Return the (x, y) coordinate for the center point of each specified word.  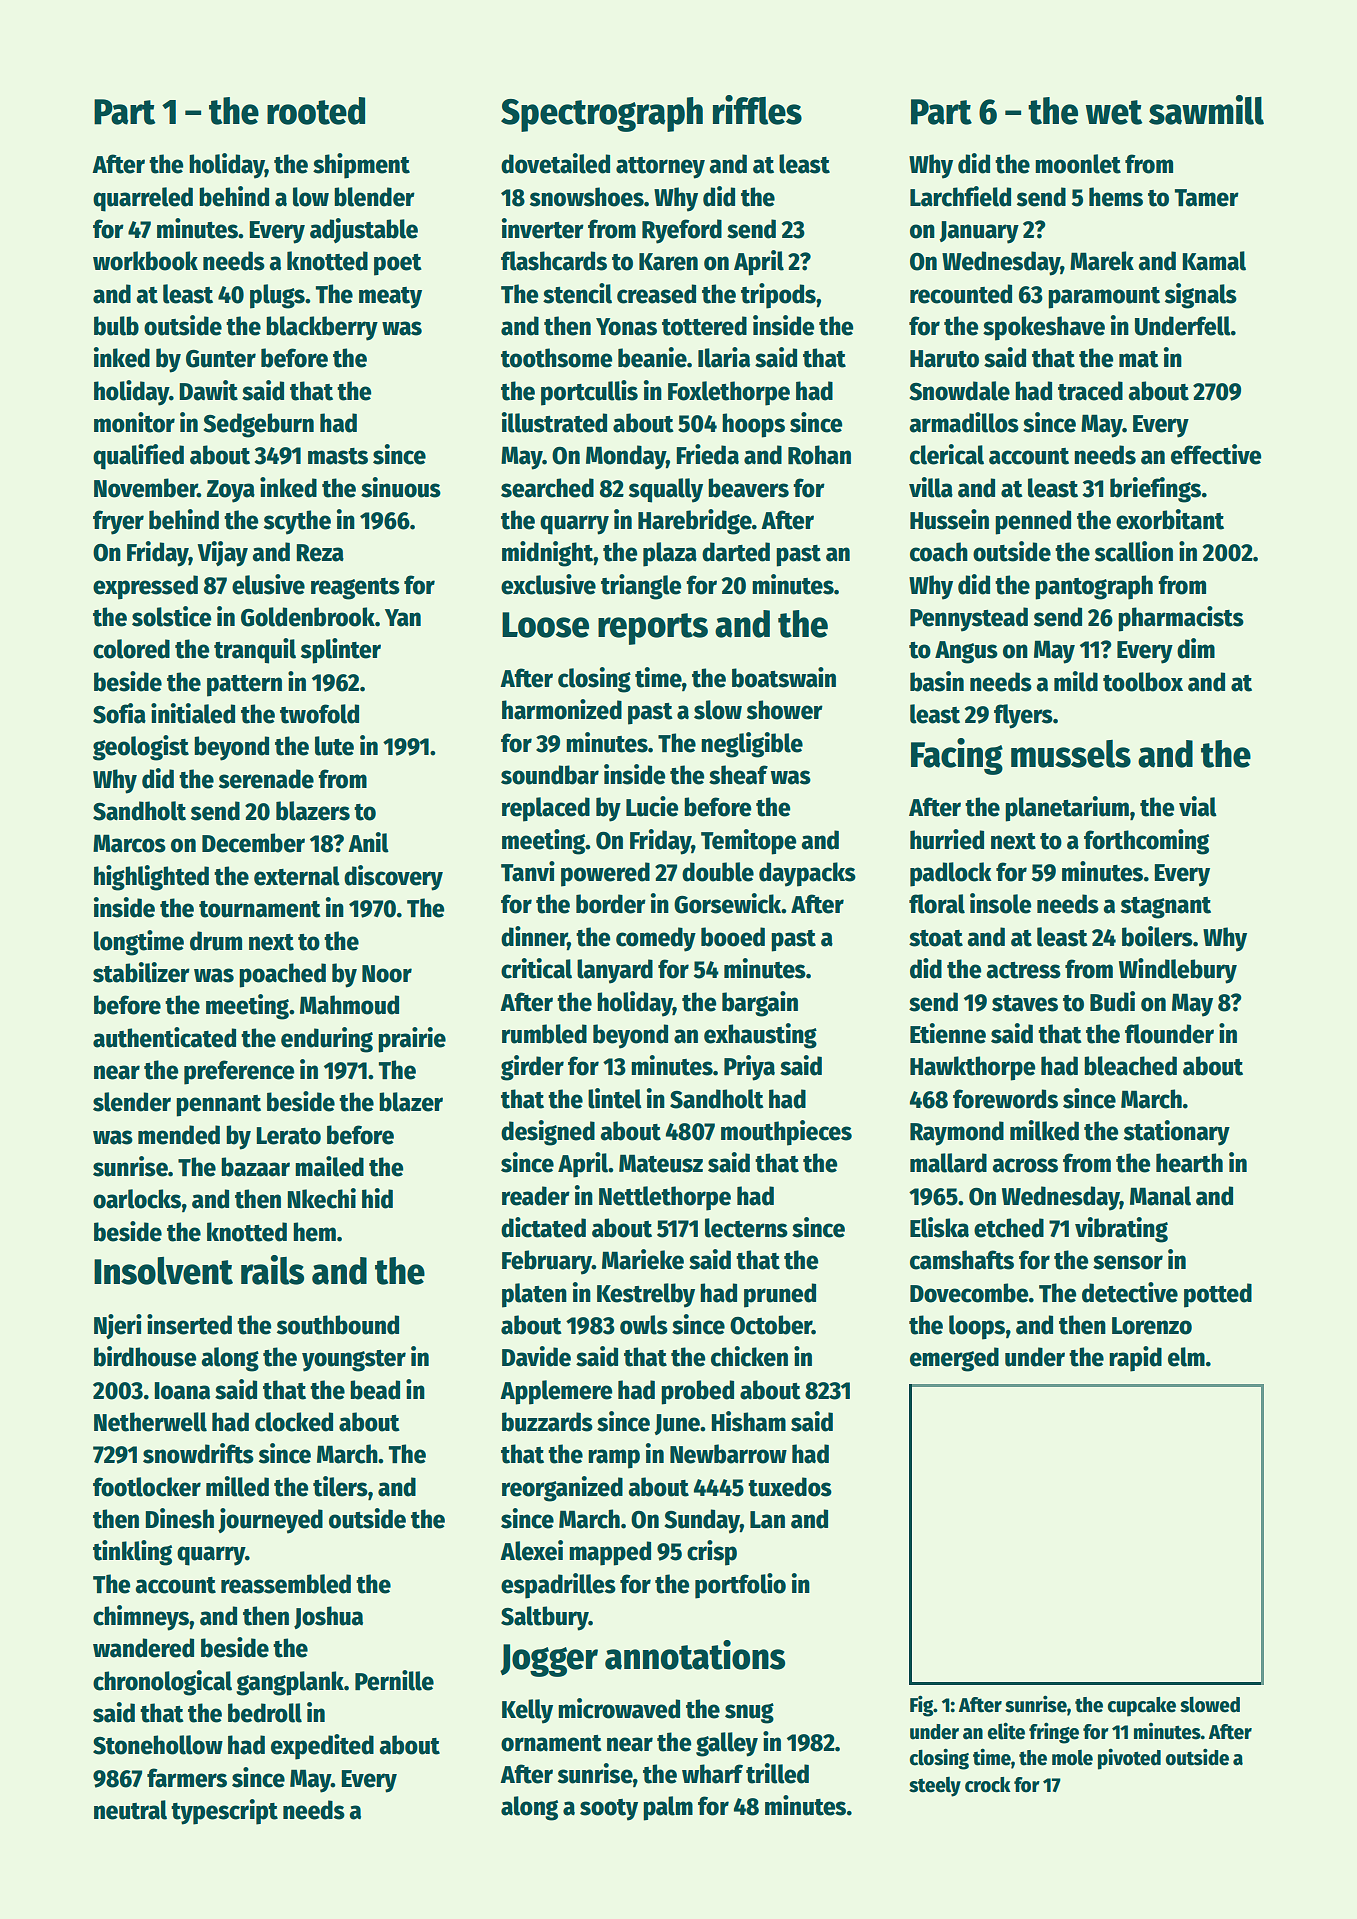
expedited (322, 1747)
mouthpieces (786, 1133)
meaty (390, 298)
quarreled (143, 199)
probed (698, 1392)
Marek (1102, 261)
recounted (961, 294)
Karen (668, 262)
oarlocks (137, 1199)
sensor (1128, 1262)
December (253, 843)
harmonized (562, 709)
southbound (338, 1325)
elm (1186, 1357)
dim (1196, 648)
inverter (543, 228)
